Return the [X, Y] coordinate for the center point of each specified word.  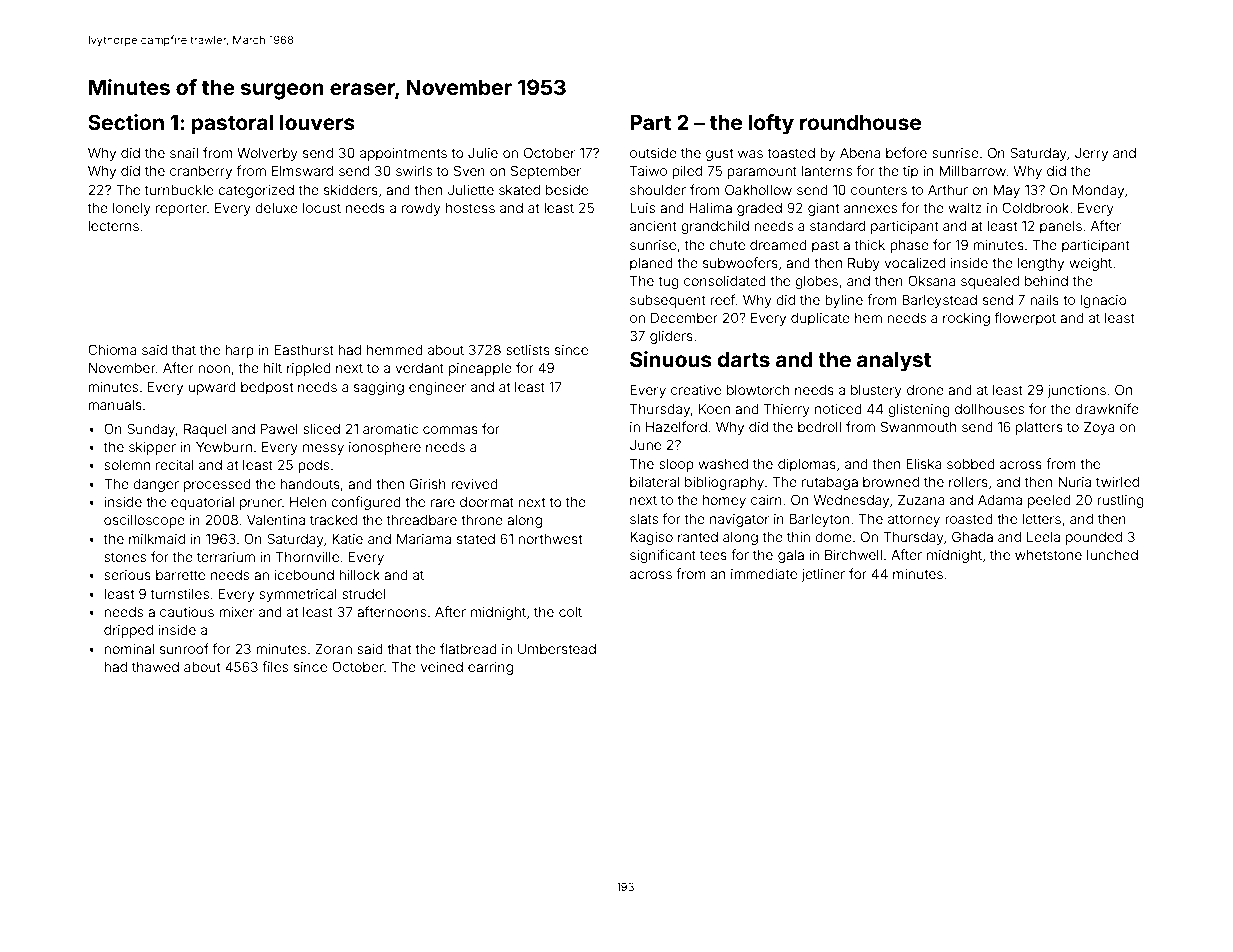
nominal [129, 649]
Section [126, 122]
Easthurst [304, 350]
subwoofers [740, 262]
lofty [771, 124]
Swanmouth [918, 426]
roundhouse [860, 122]
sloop [676, 465]
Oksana [932, 280]
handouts [310, 484]
